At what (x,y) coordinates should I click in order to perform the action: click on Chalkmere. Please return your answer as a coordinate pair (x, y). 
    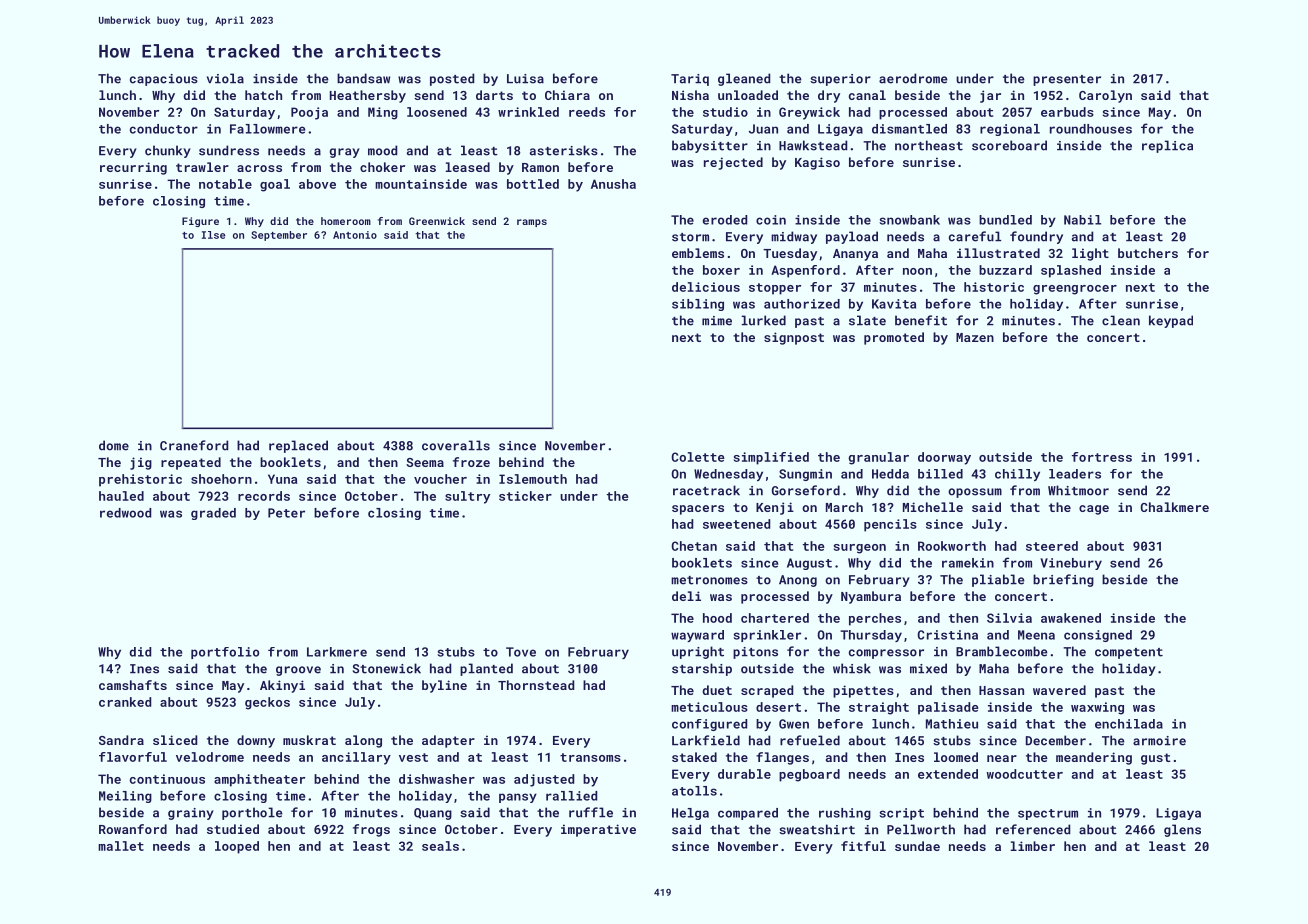
    Looking at the image, I should click on (1175, 507).
